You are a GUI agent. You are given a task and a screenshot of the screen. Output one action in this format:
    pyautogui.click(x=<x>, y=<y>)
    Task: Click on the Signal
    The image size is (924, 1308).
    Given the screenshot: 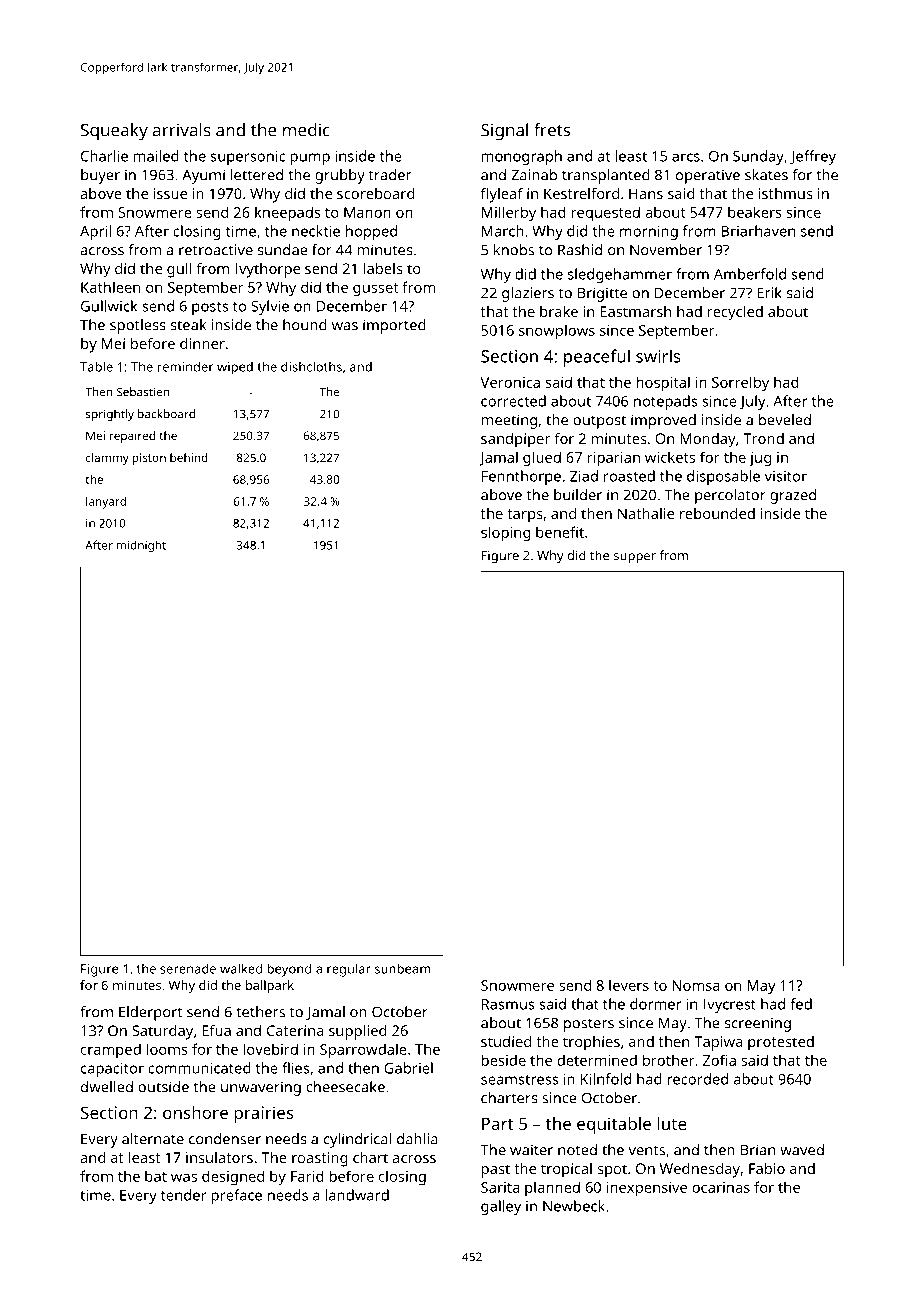 What is the action you would take?
    pyautogui.click(x=504, y=132)
